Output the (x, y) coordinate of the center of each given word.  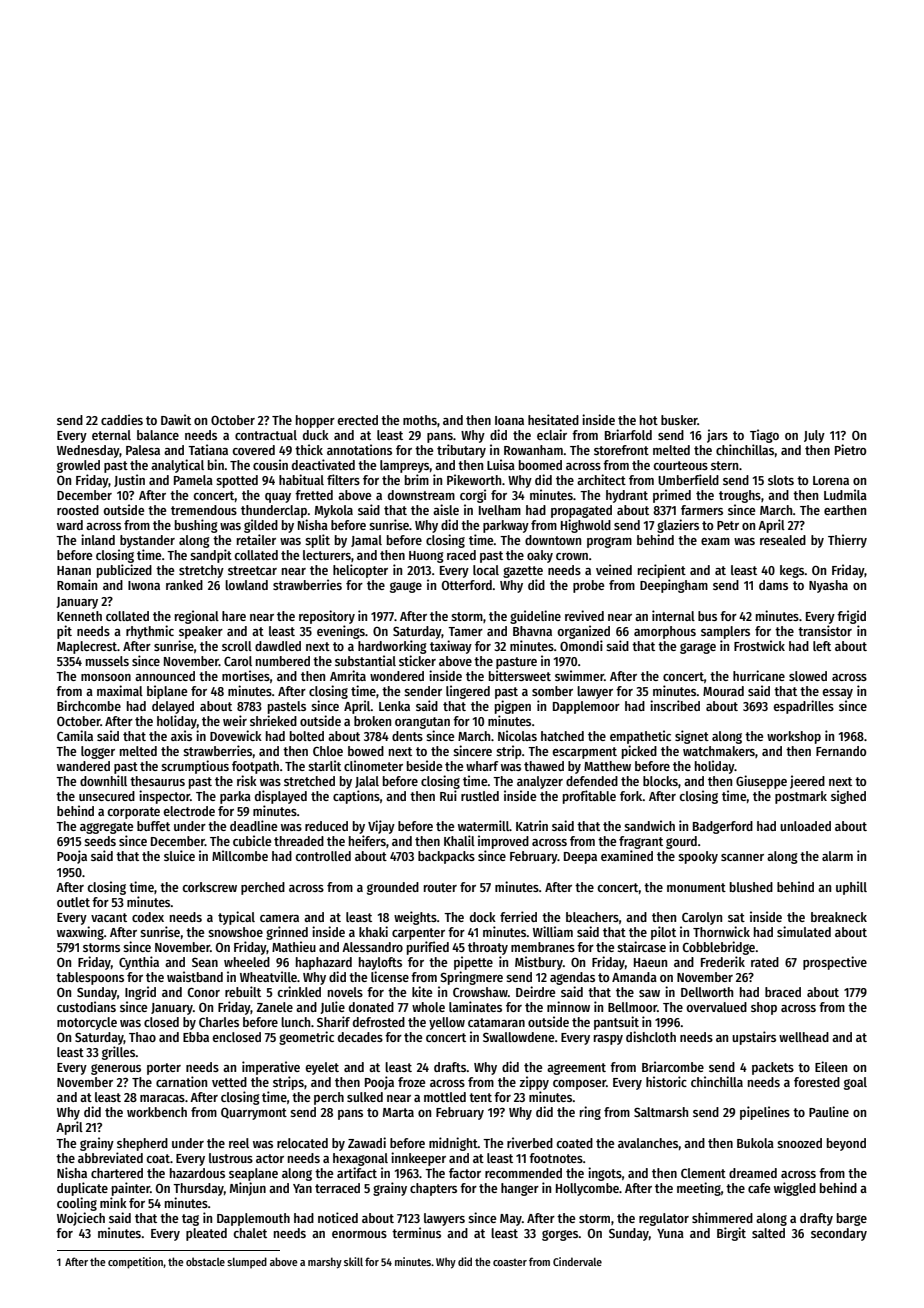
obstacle (205, 1261)
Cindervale (577, 1261)
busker (679, 420)
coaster (510, 1262)
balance (158, 435)
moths (420, 420)
